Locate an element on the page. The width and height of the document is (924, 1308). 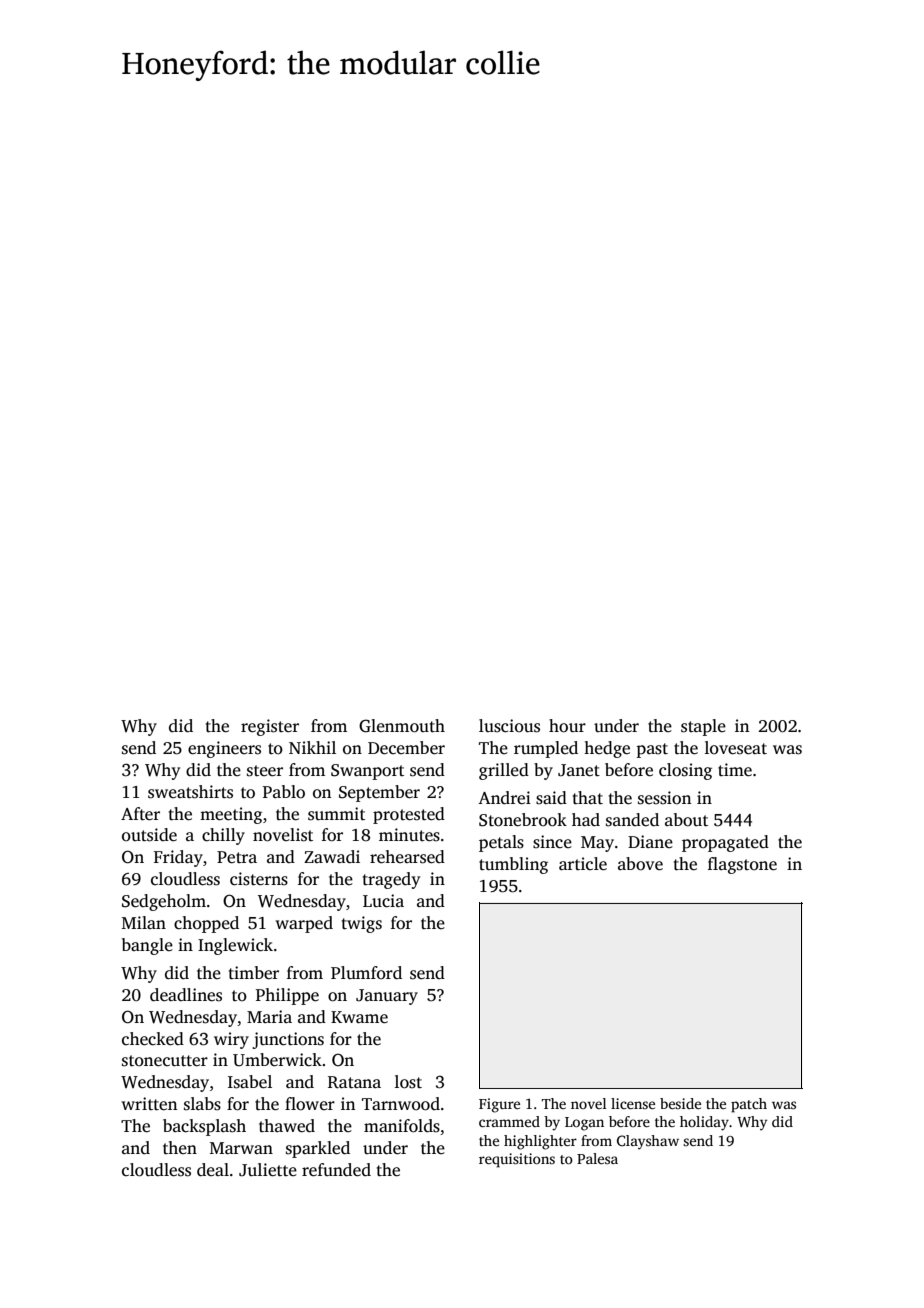
propagated is located at coordinates (725, 843).
